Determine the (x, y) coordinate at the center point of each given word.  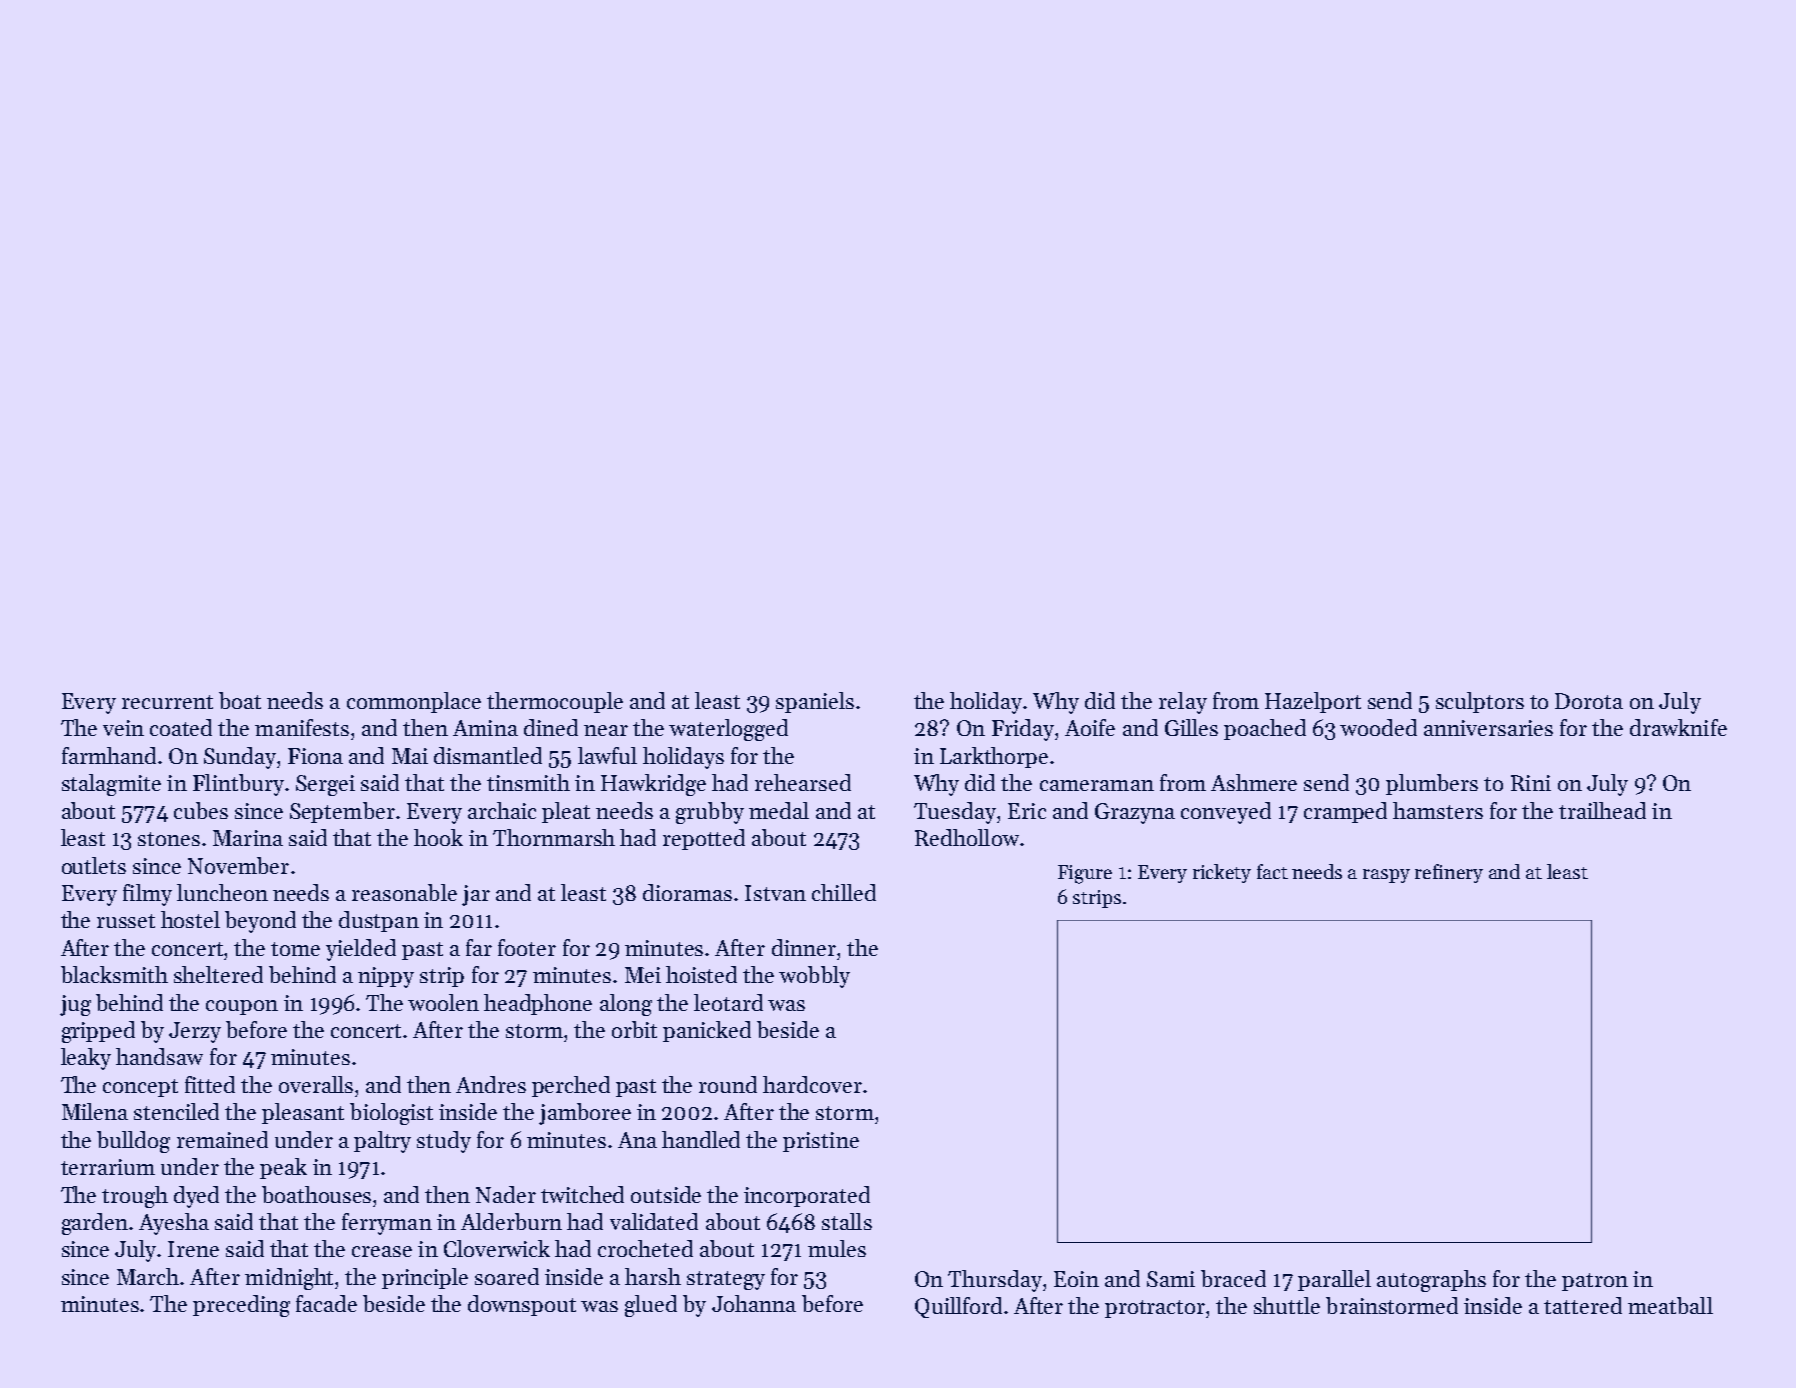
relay (1183, 703)
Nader (506, 1194)
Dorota (1589, 701)
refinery (1449, 873)
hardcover (812, 1084)
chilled (844, 892)
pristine (821, 1142)
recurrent (167, 702)
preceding (241, 1306)
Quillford (958, 1307)
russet (126, 921)
